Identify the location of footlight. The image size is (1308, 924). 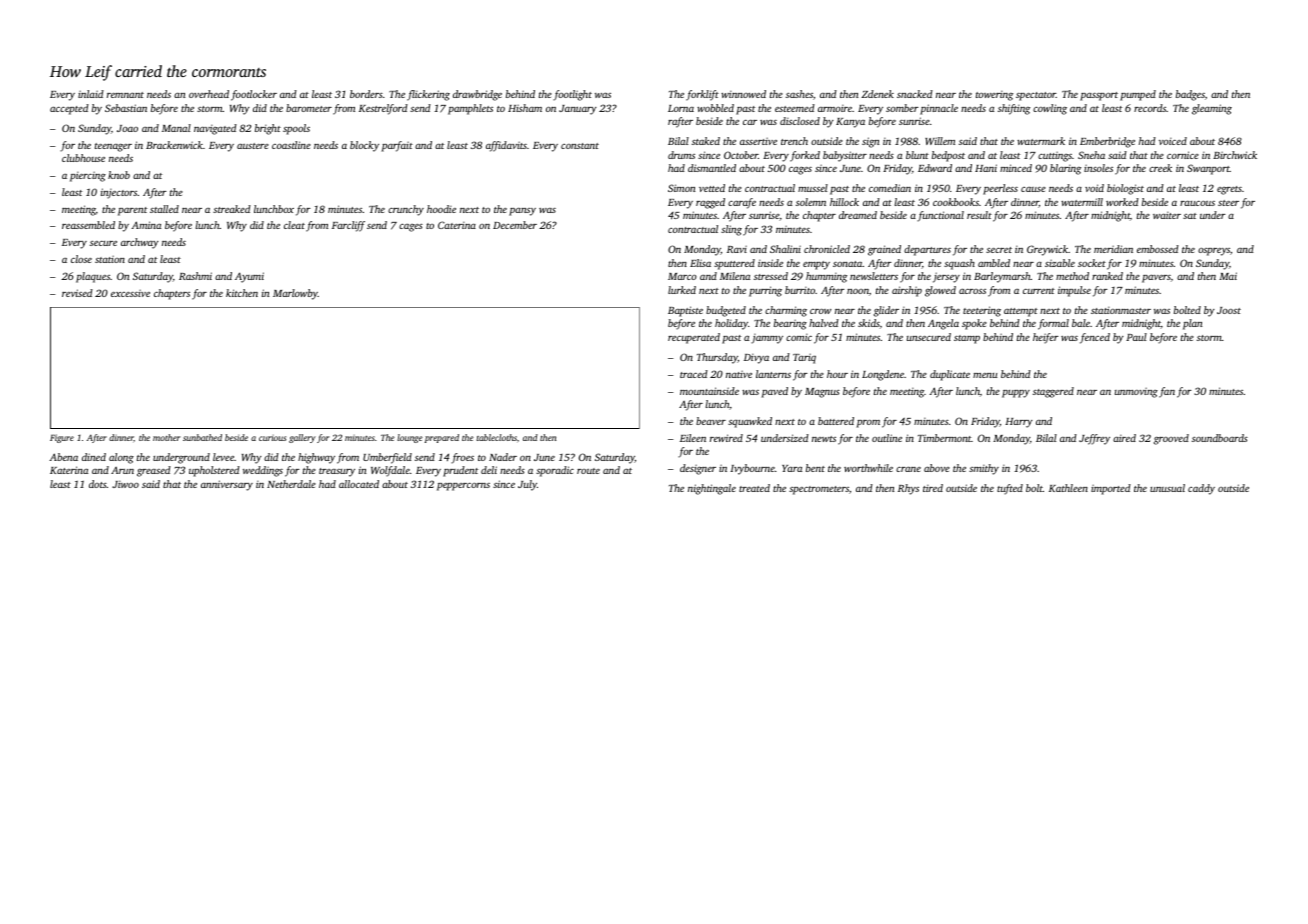
(572, 95).
